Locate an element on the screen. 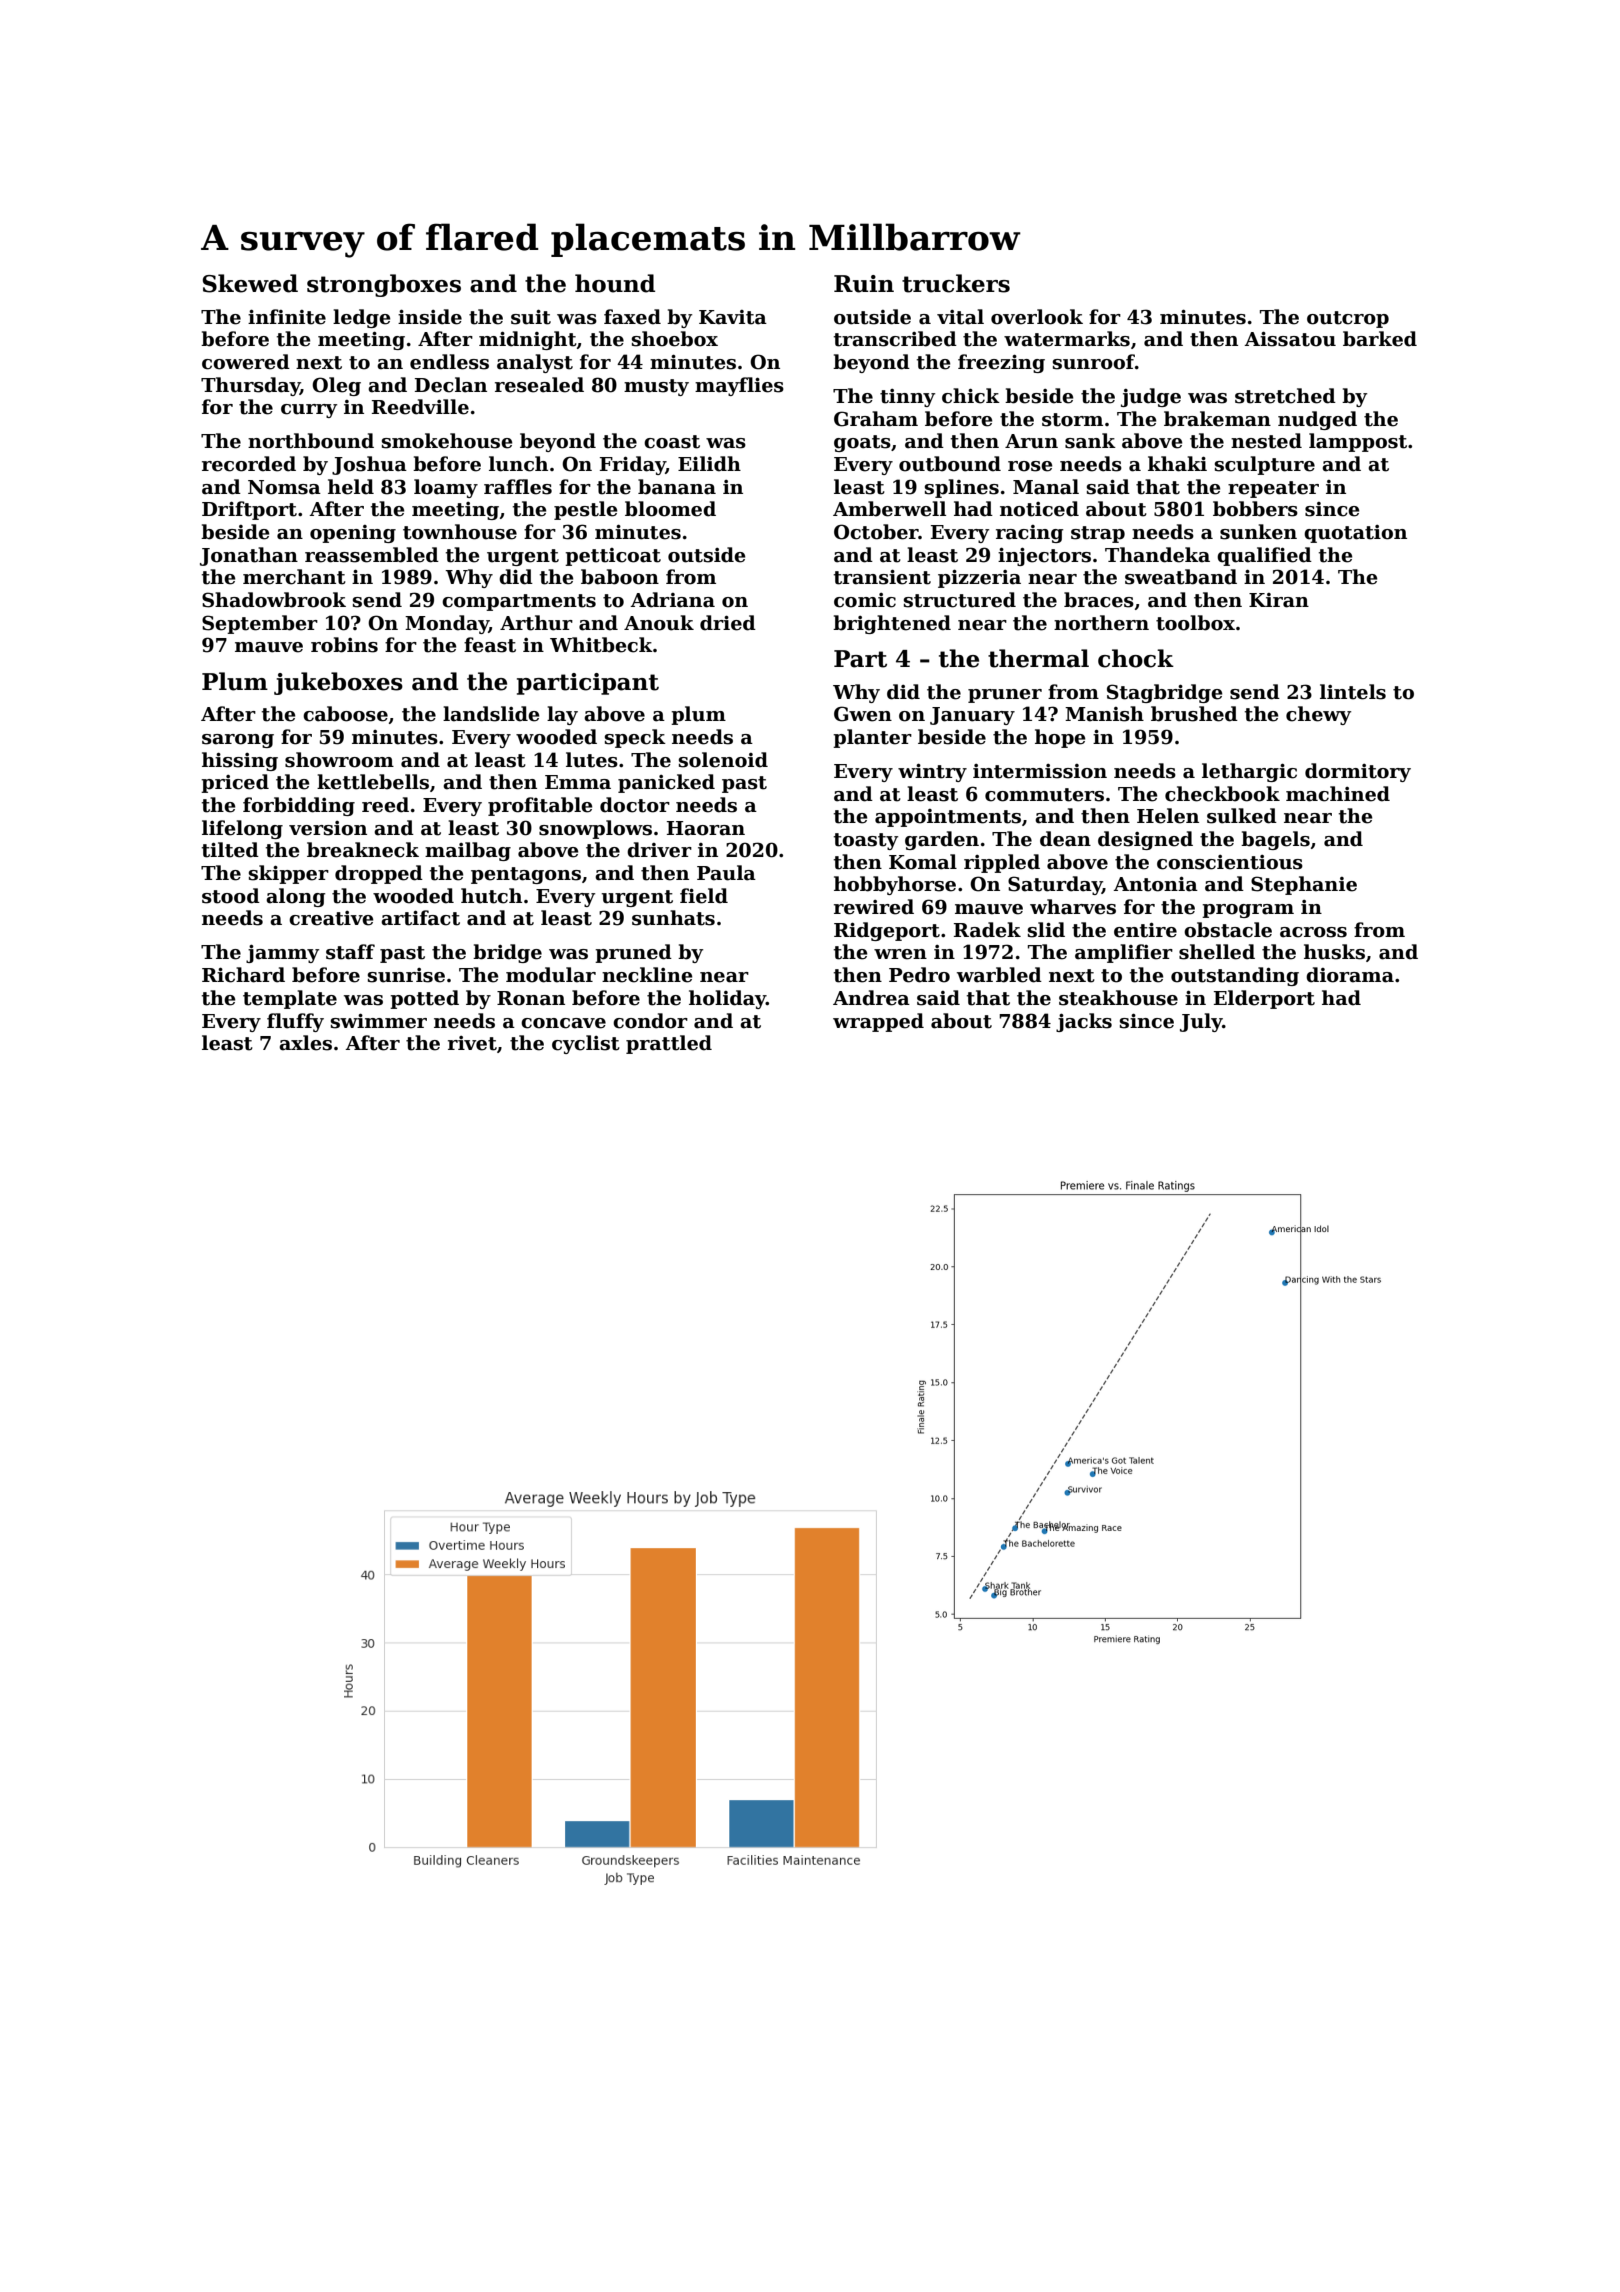  hound is located at coordinates (615, 283).
